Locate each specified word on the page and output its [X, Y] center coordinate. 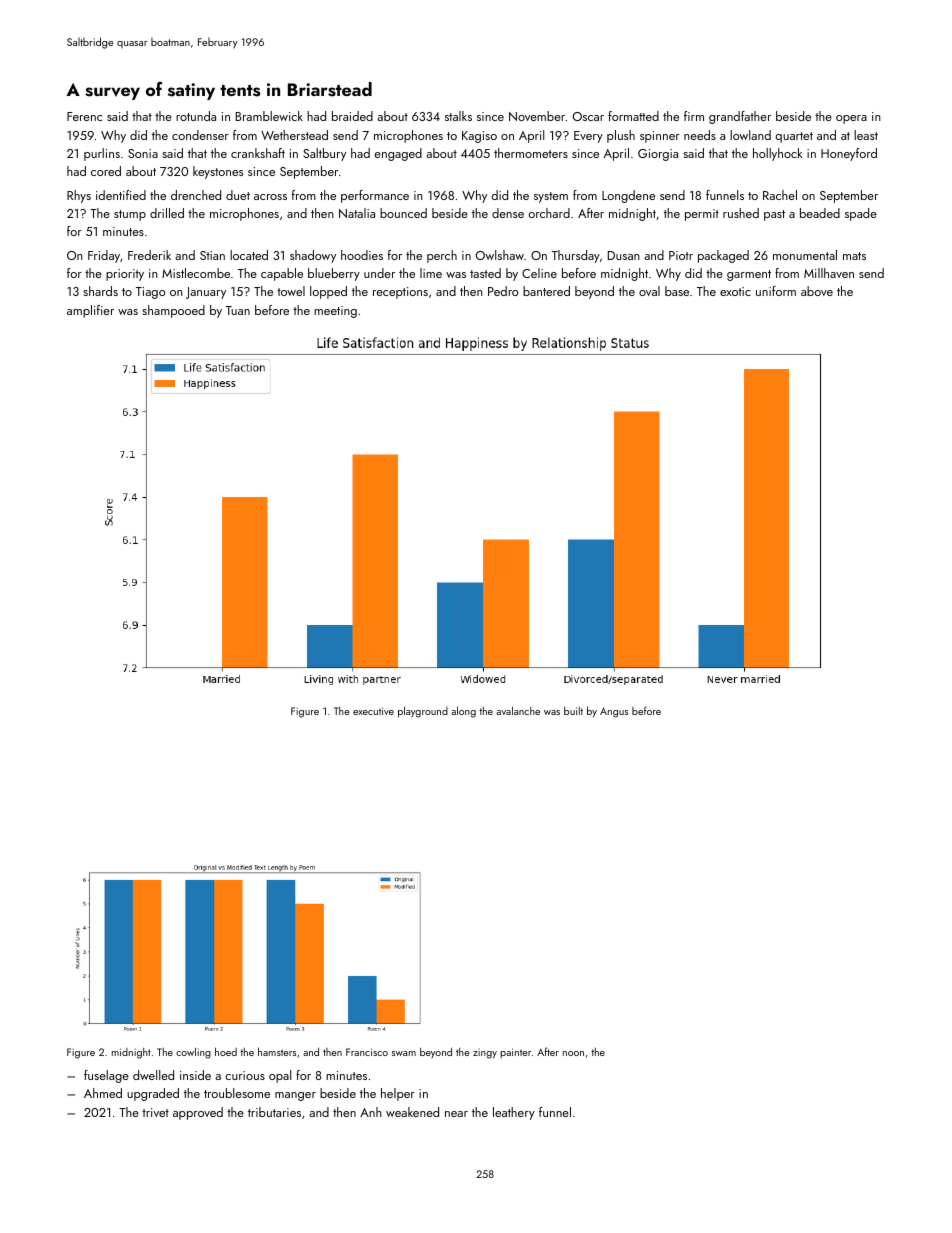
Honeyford [849, 154]
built [573, 711]
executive [373, 711]
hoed [226, 1051]
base [677, 291]
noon [573, 1053]
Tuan [238, 310]
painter [515, 1053]
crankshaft [258, 153]
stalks [458, 116]
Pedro [503, 291]
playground [423, 712]
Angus [614, 712]
